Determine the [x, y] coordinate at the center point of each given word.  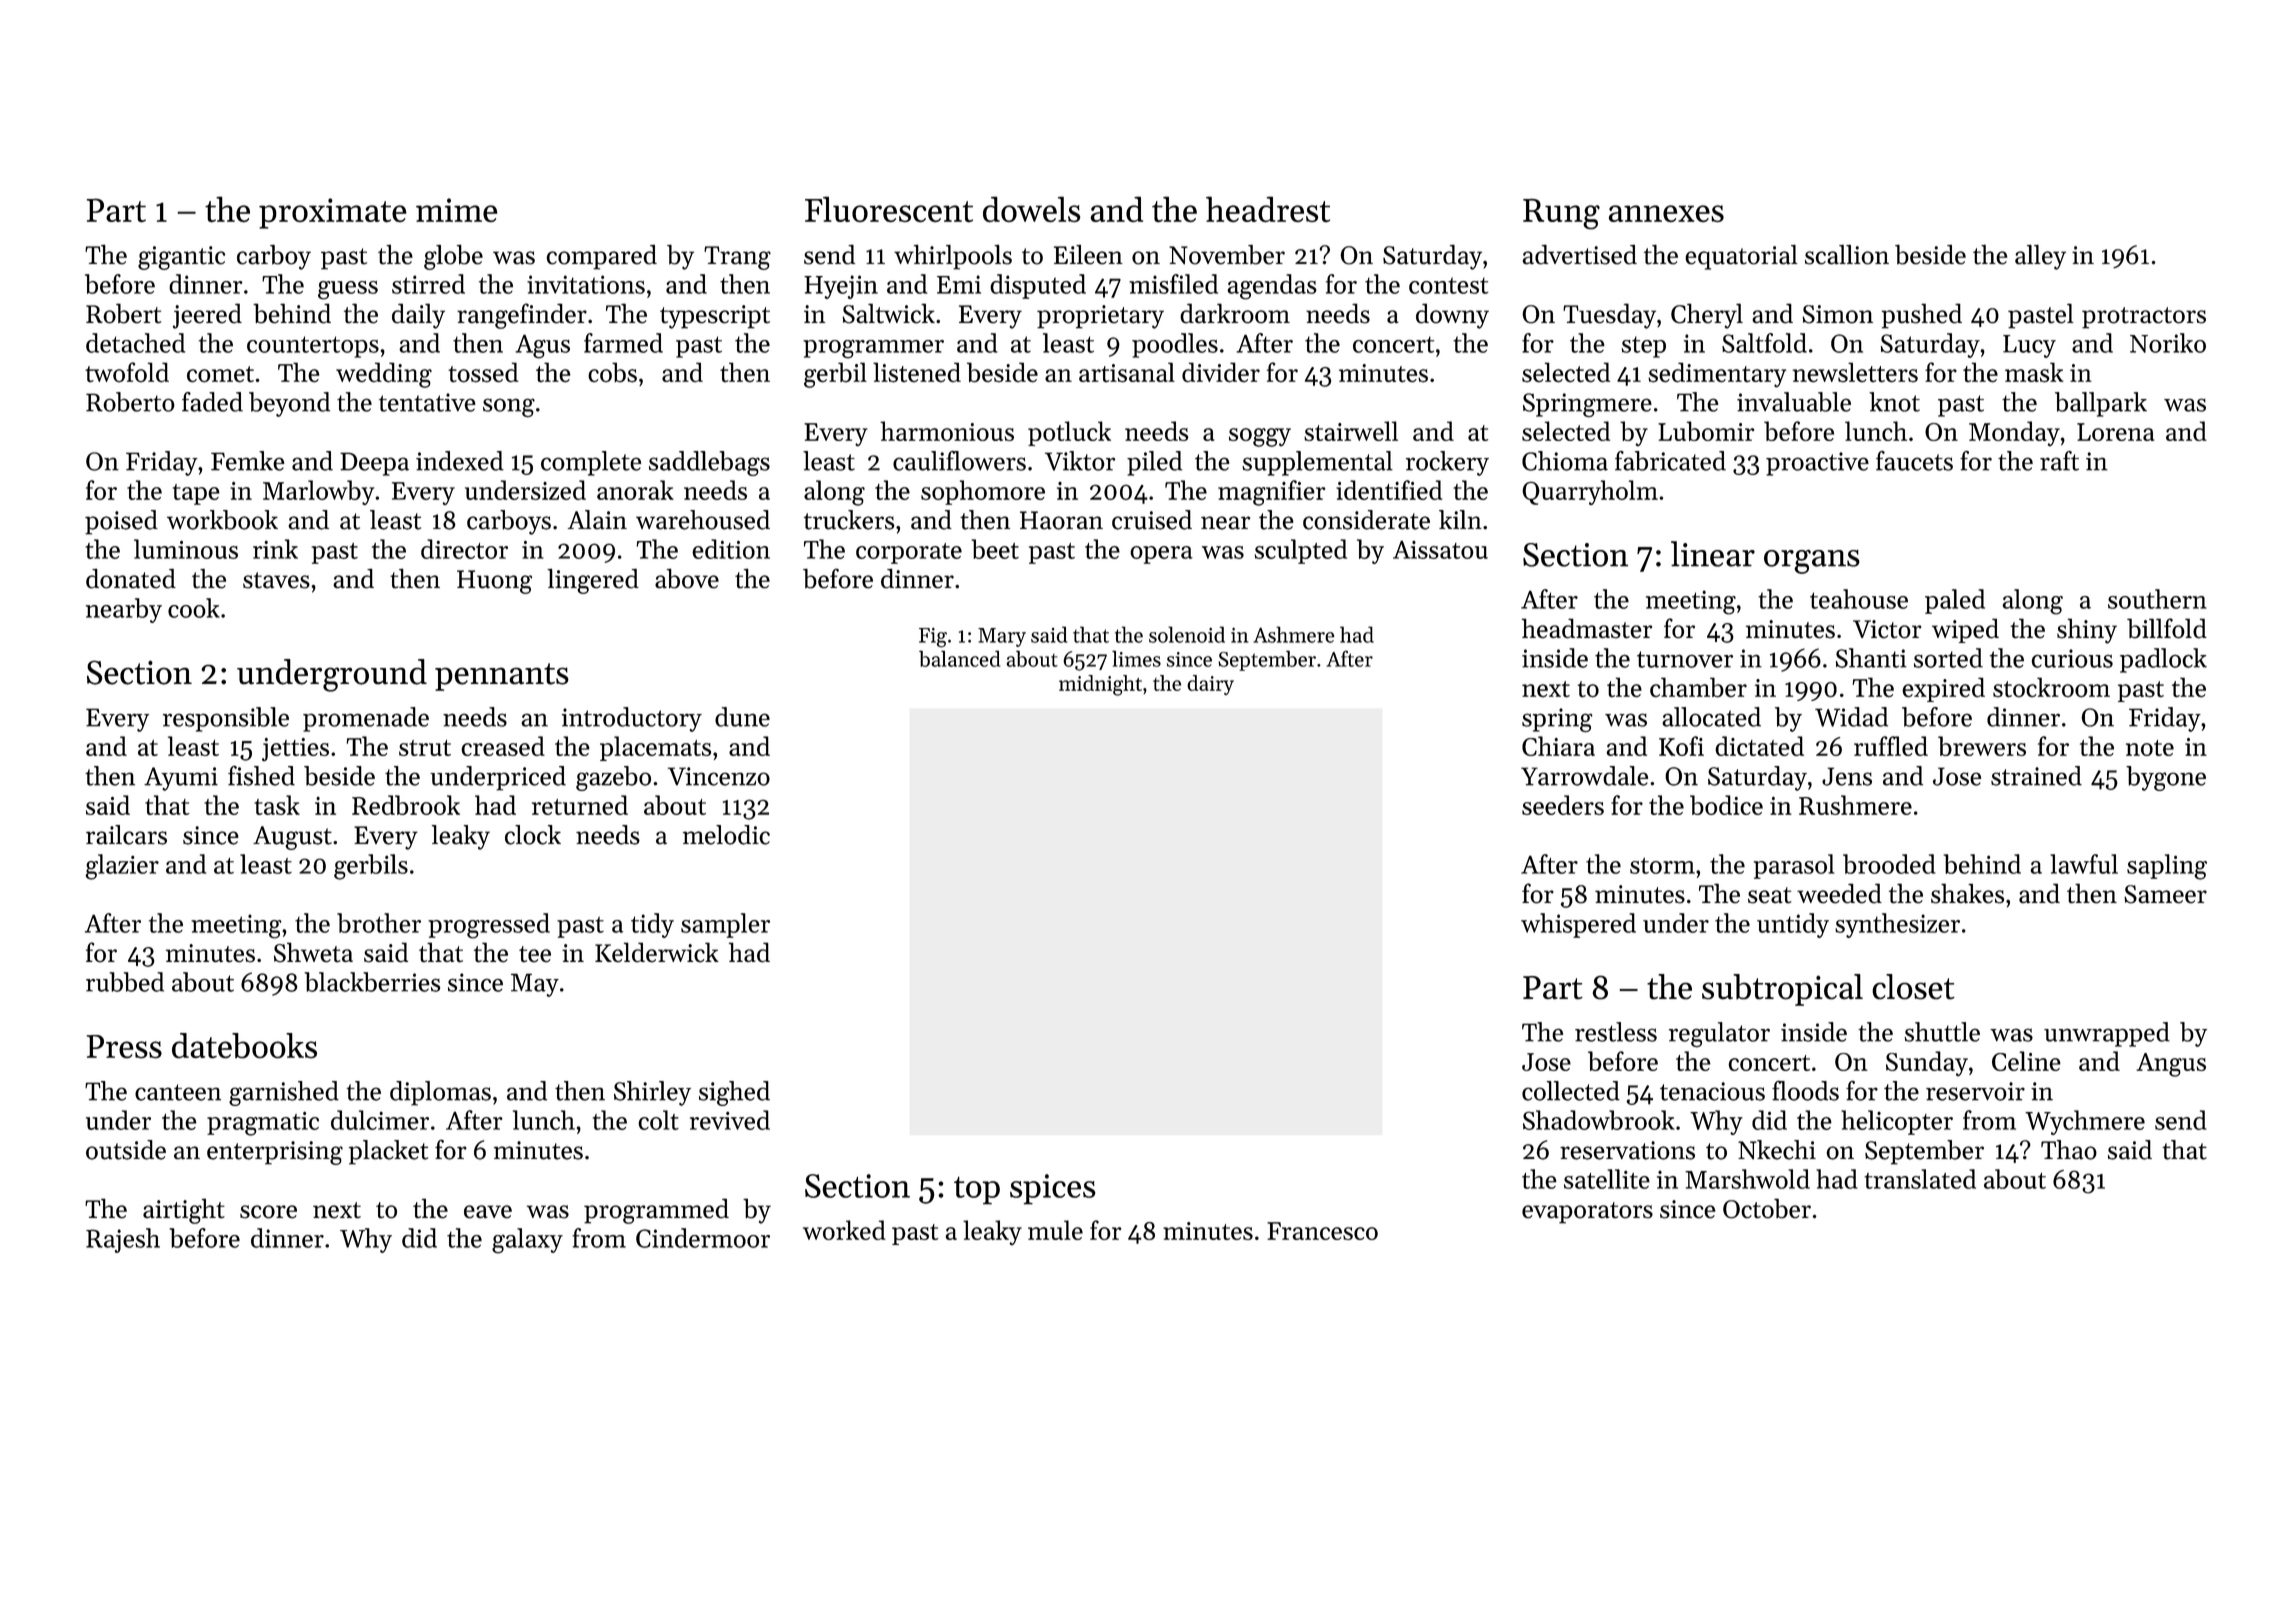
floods [1805, 1090]
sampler [725, 925]
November [1227, 254]
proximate [333, 213]
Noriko [2168, 343]
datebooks [244, 1046]
